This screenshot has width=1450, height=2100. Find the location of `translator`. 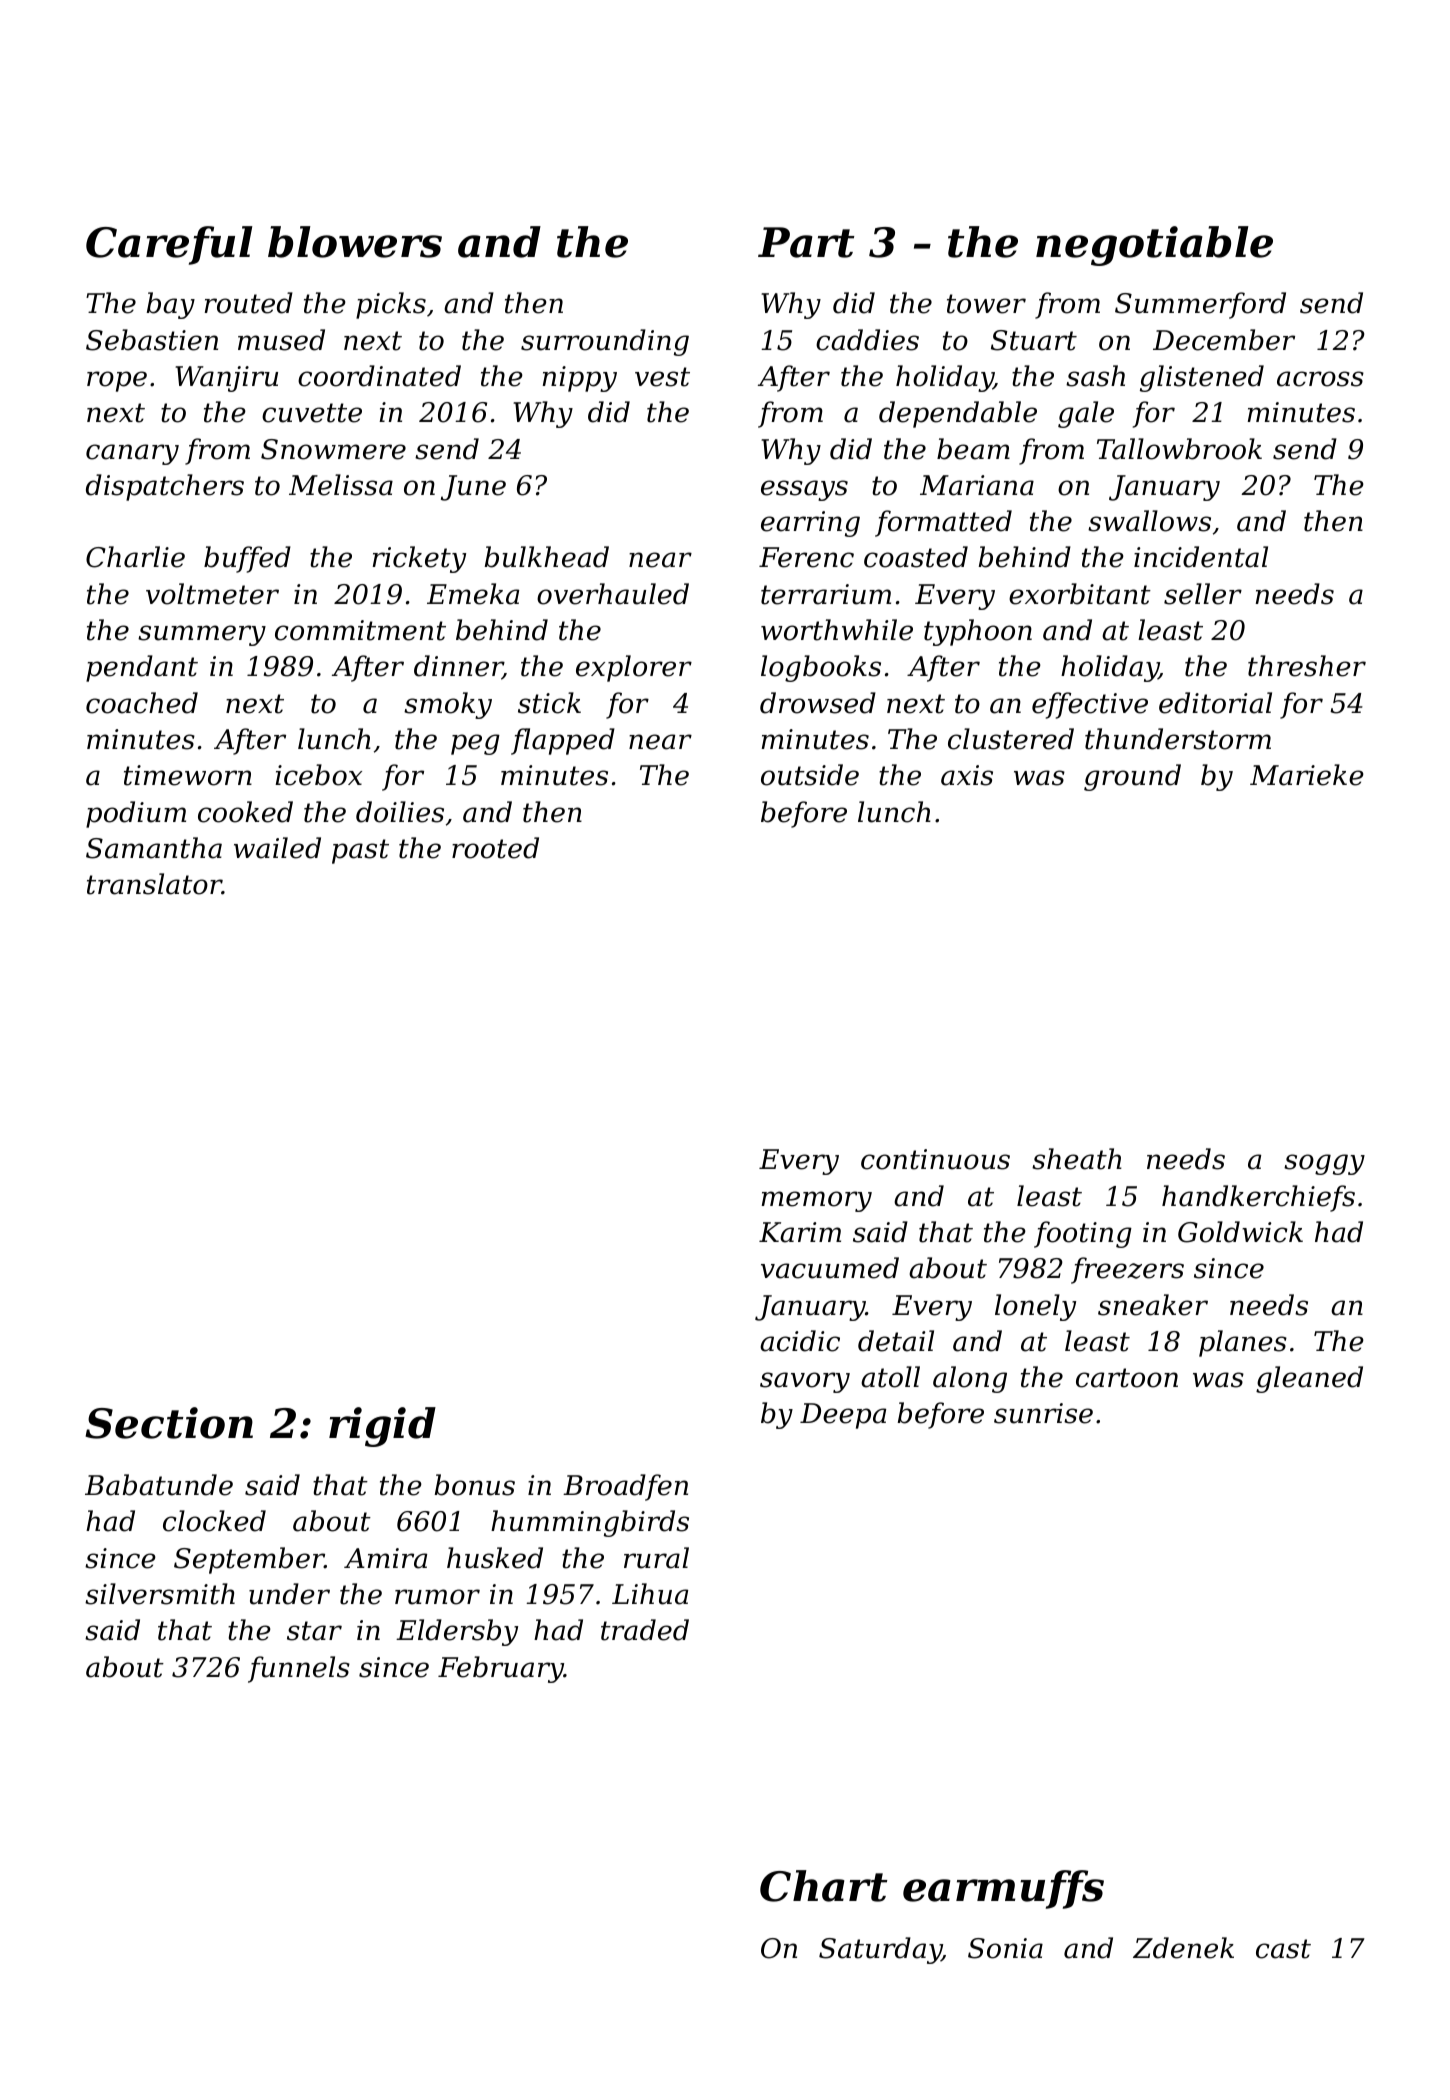

translator is located at coordinates (154, 884).
